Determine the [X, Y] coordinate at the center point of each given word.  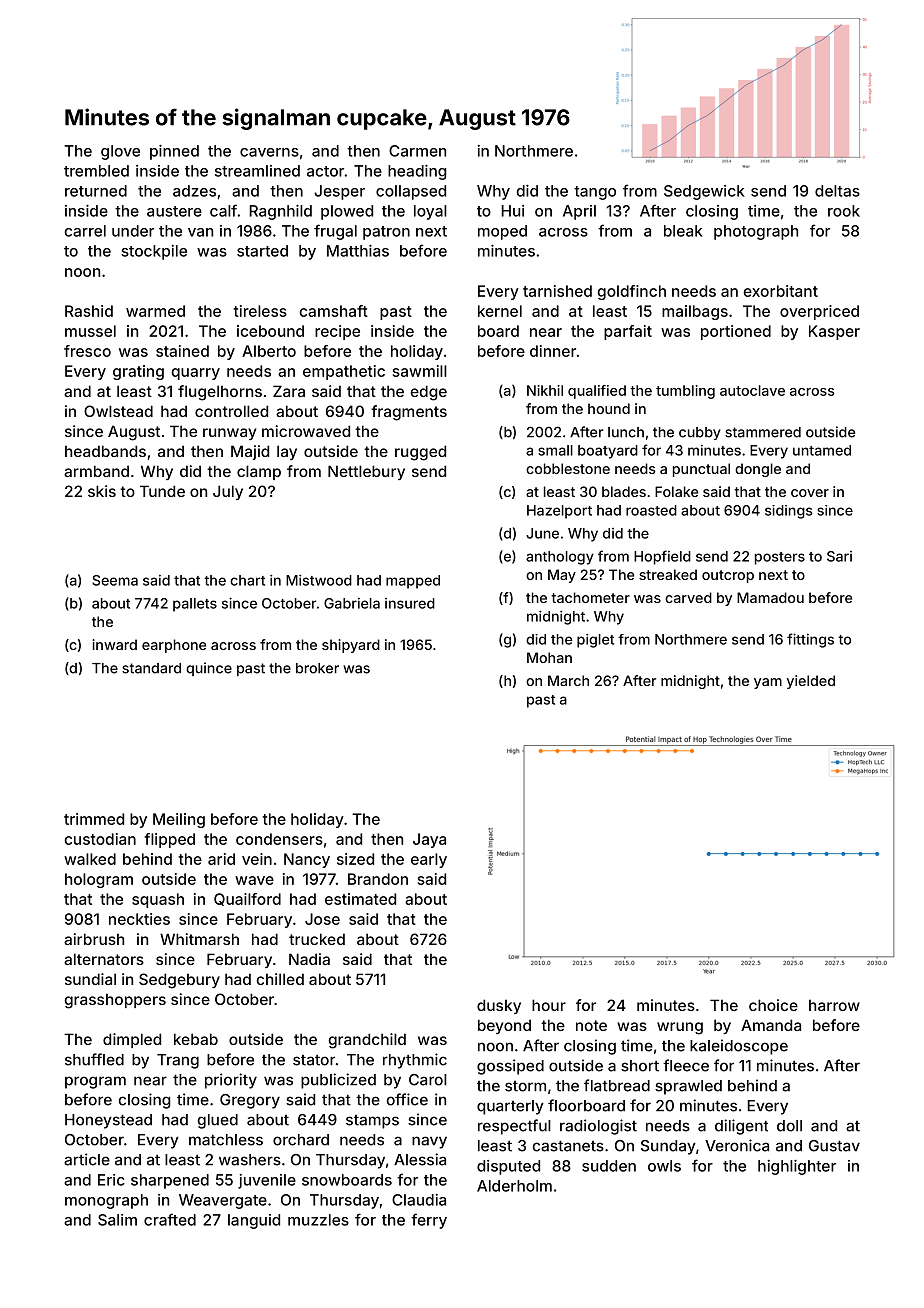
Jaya [429, 840]
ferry [429, 1221]
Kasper [834, 332]
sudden [609, 1166]
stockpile [154, 252]
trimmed [94, 819]
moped [502, 232]
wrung [680, 1028]
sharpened [170, 1181]
